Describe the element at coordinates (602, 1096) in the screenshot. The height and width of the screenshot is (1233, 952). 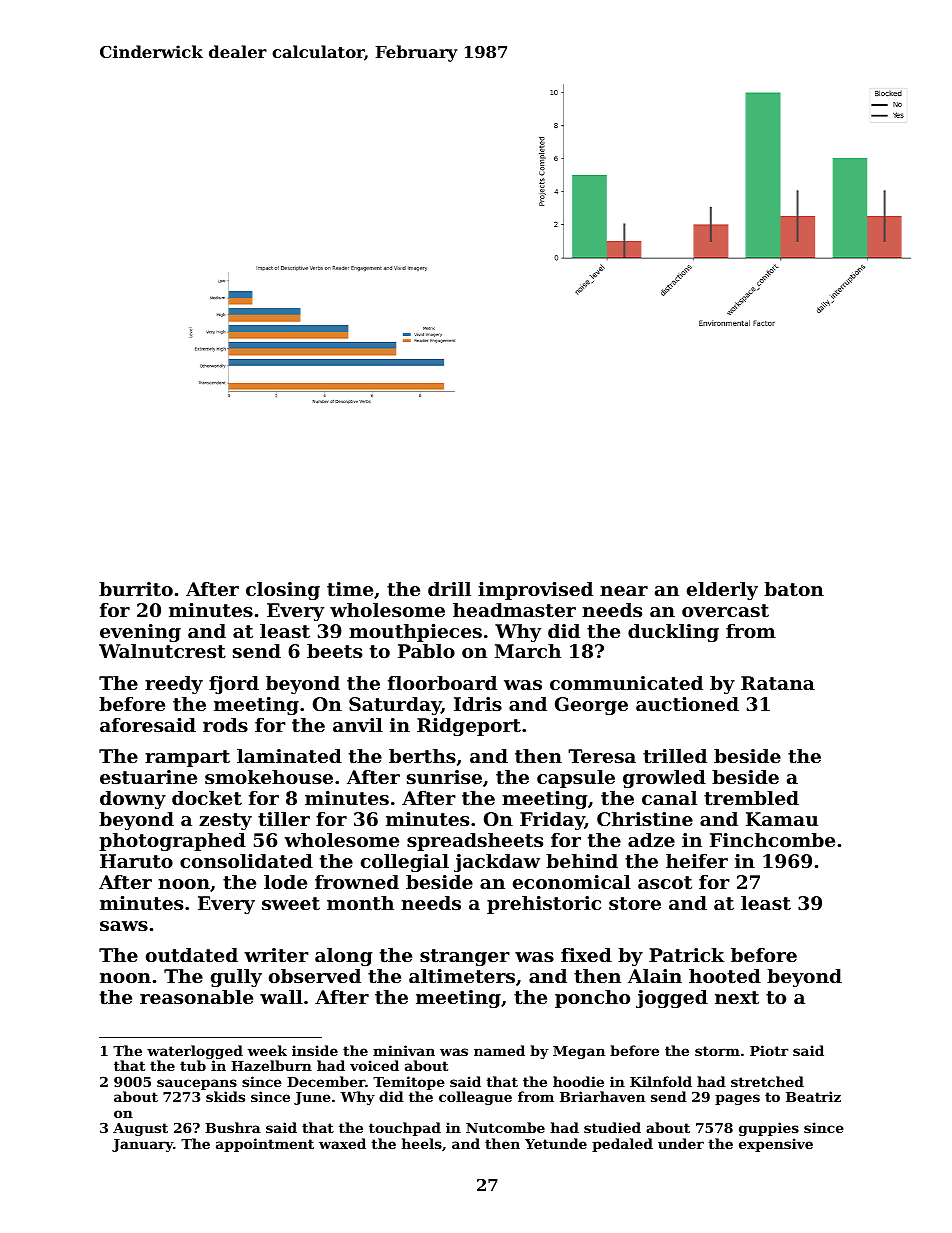
I see `Briarhaven` at that location.
